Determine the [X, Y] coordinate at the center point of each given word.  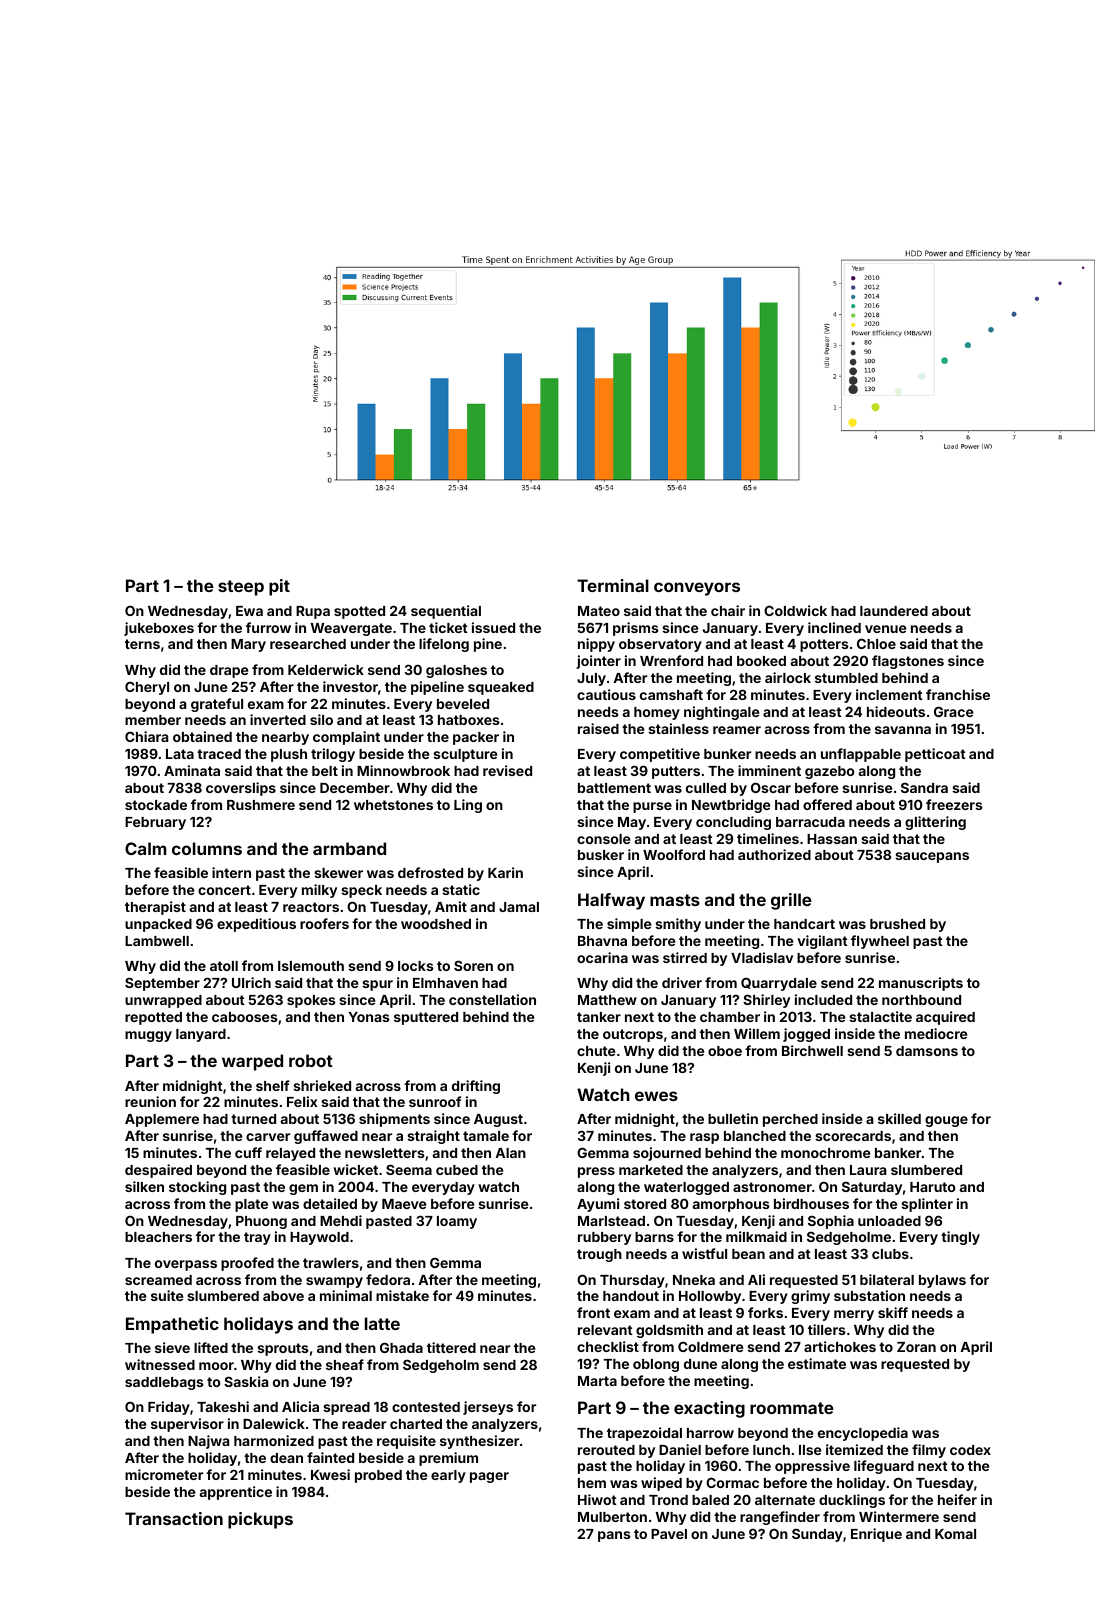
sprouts [283, 1349]
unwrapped [163, 1001]
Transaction [174, 1518]
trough [599, 1255]
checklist [608, 1346]
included [823, 999]
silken [144, 1186]
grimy [810, 1297]
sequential [446, 612]
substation [869, 1295]
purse [652, 807]
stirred [685, 957]
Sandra [924, 787]
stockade [156, 805]
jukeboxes [159, 629]
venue [885, 629]
